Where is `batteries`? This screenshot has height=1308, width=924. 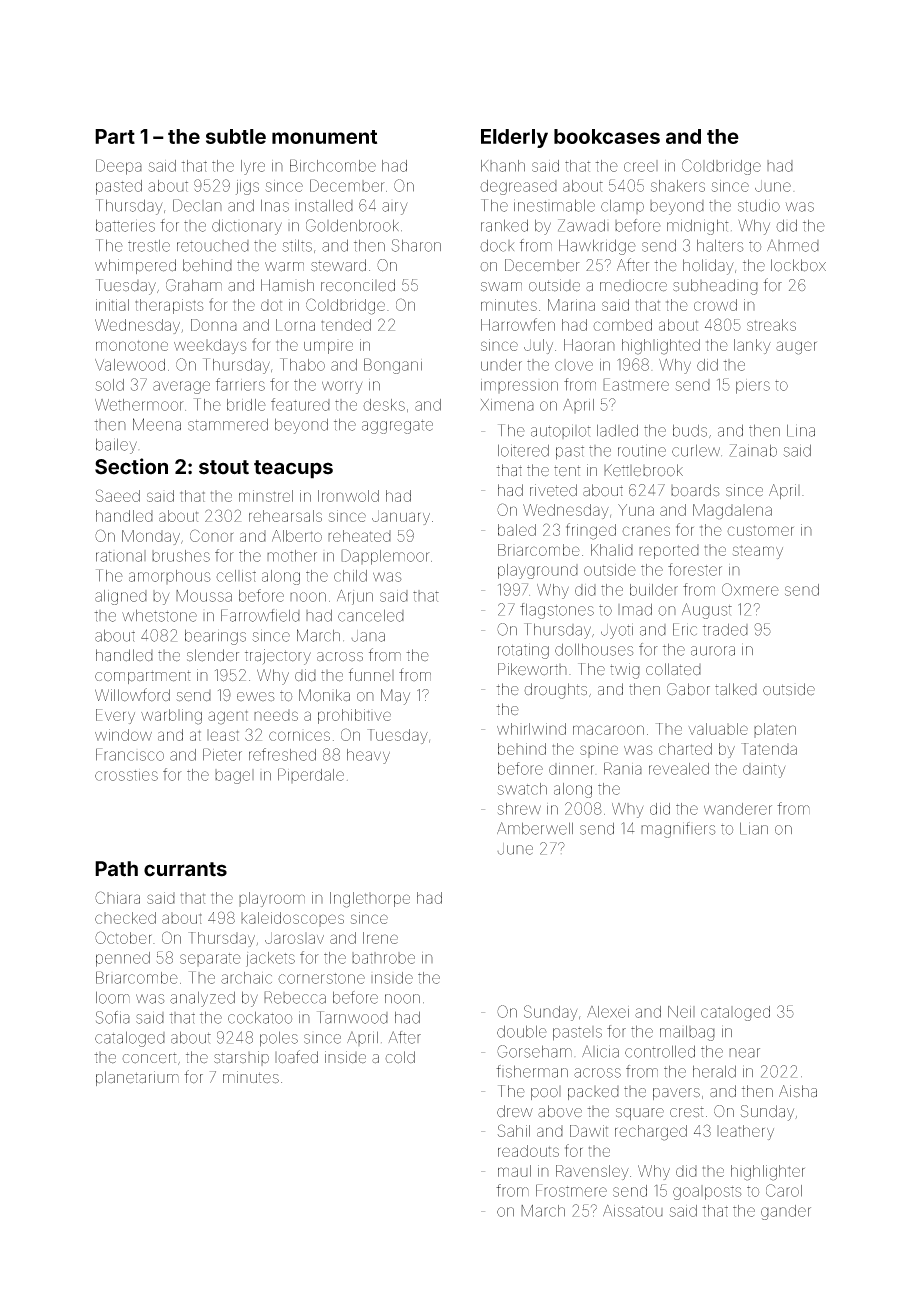 batteries is located at coordinates (125, 225).
